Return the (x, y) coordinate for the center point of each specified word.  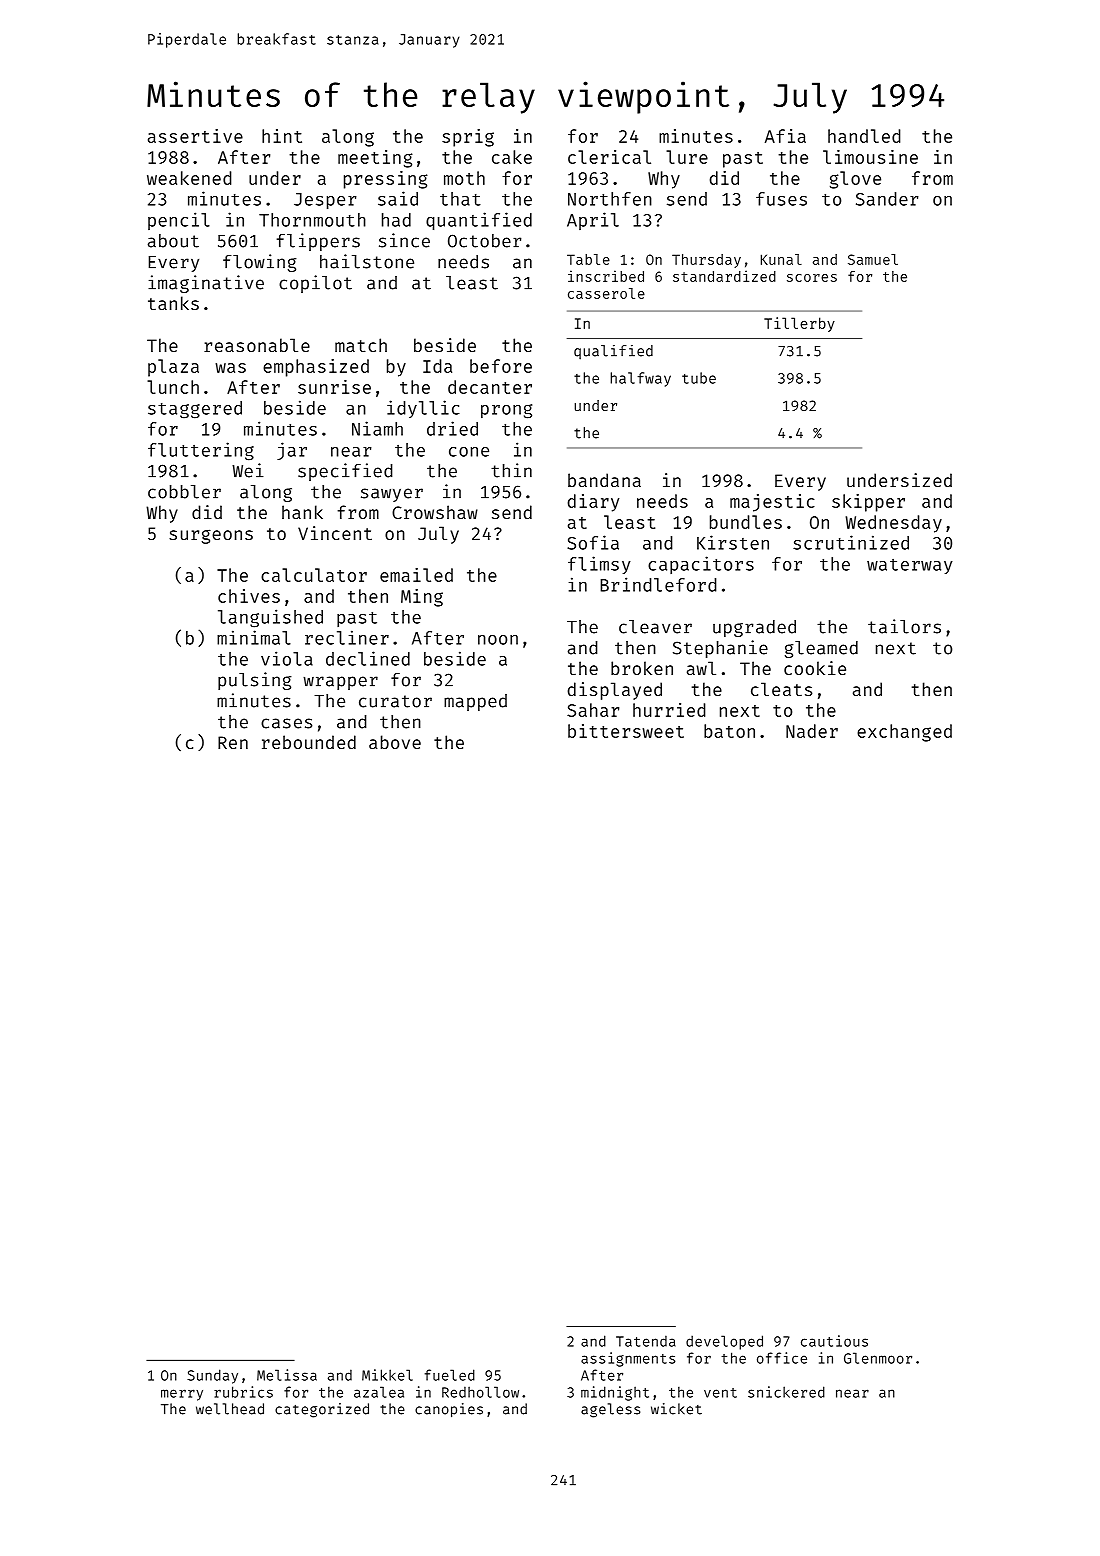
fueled (450, 1375)
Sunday (212, 1376)
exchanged (904, 733)
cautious (834, 1341)
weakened (189, 178)
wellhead (230, 1409)
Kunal (781, 259)
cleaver (655, 627)
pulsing (255, 681)
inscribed (606, 276)
